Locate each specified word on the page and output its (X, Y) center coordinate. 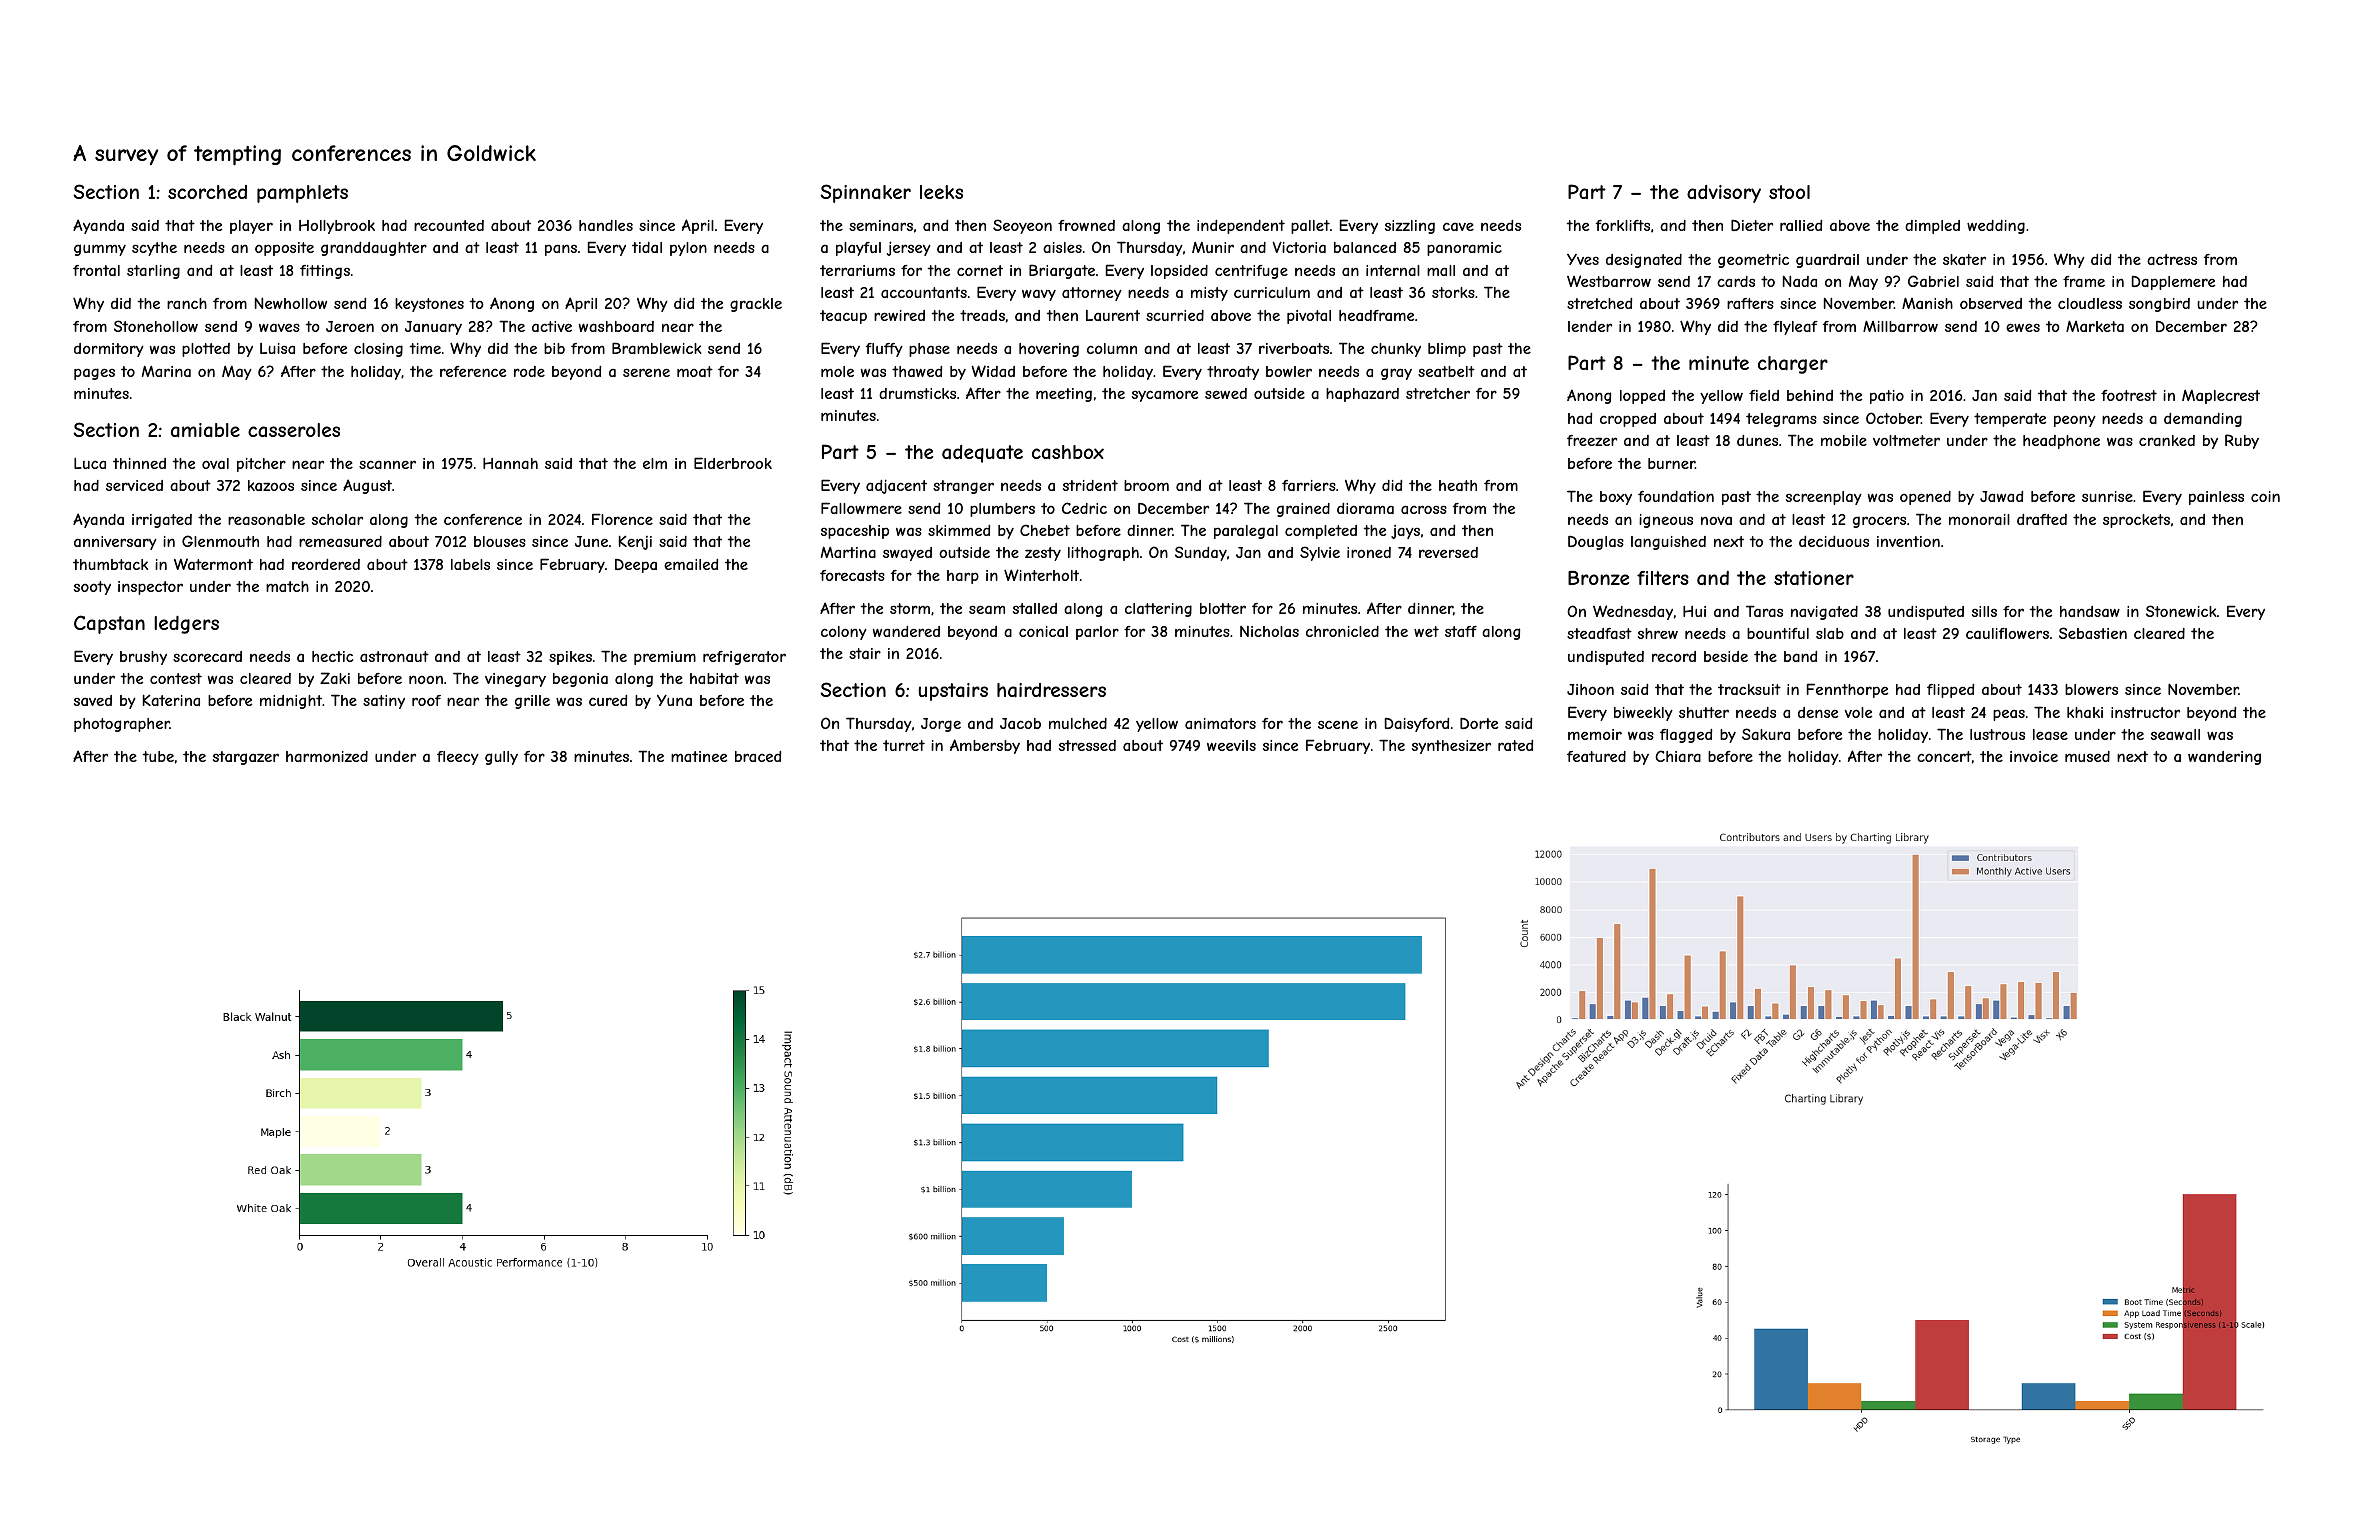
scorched (207, 192)
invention (1908, 541)
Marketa (2095, 326)
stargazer (246, 758)
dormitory (109, 350)
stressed (1087, 745)
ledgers (186, 625)
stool (1789, 192)
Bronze (1598, 578)
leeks (941, 192)
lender (1590, 326)
